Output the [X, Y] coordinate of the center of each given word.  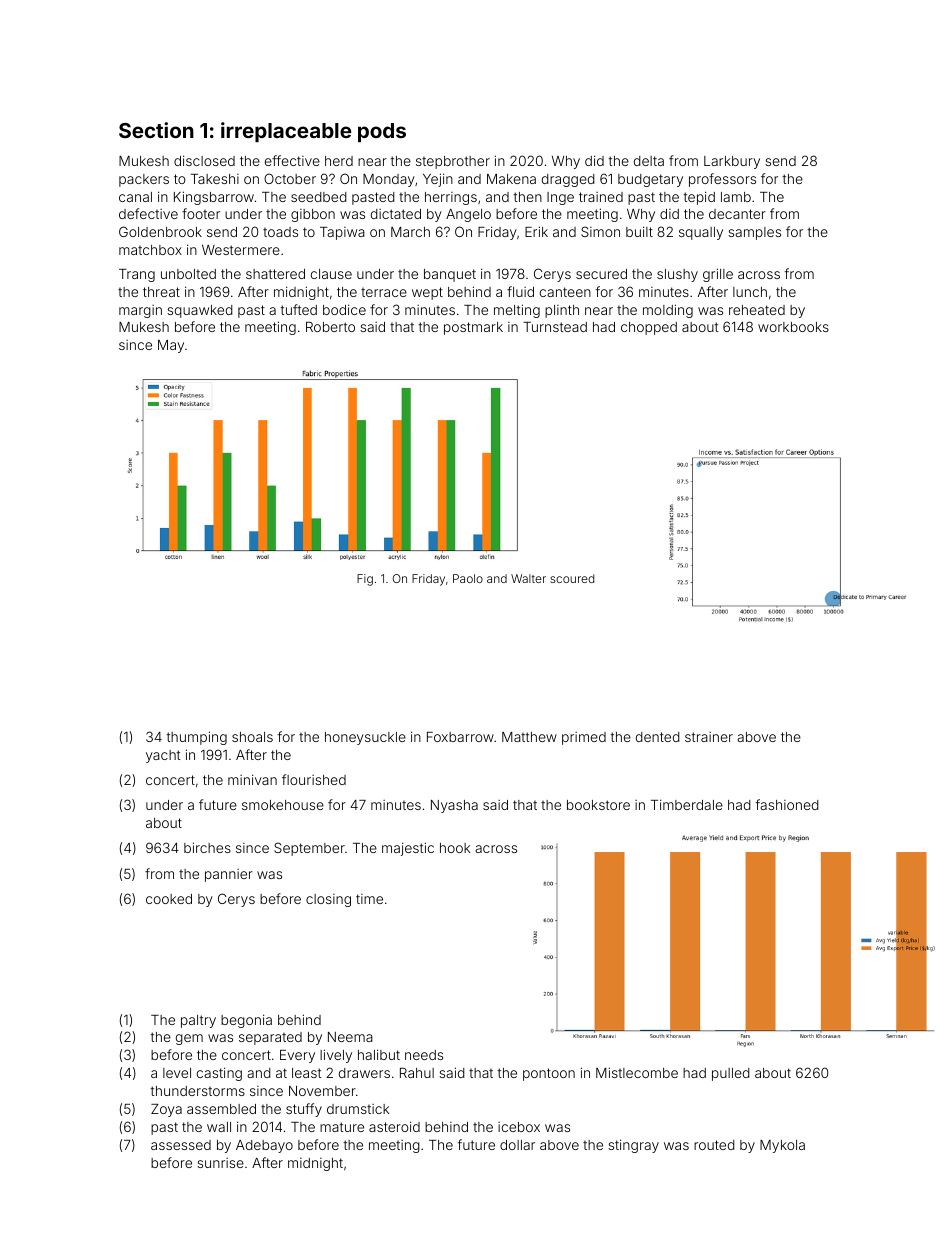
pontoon [549, 1074]
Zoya [166, 1110]
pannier [229, 875]
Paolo [468, 578]
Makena [511, 179]
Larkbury [732, 162]
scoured [572, 578]
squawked [200, 311]
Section [156, 130]
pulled [731, 1074]
